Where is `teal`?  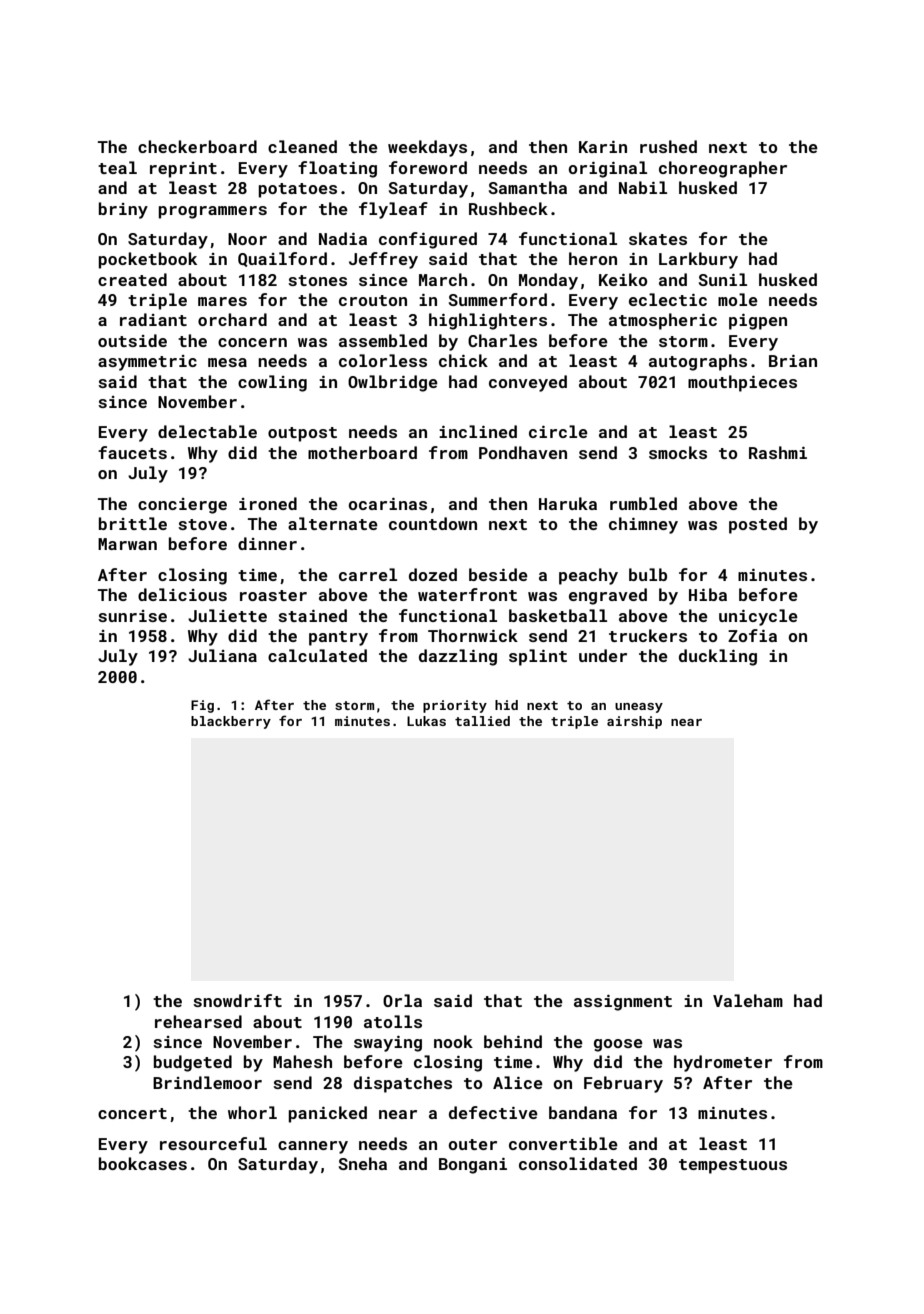
teal is located at coordinates (117, 167).
